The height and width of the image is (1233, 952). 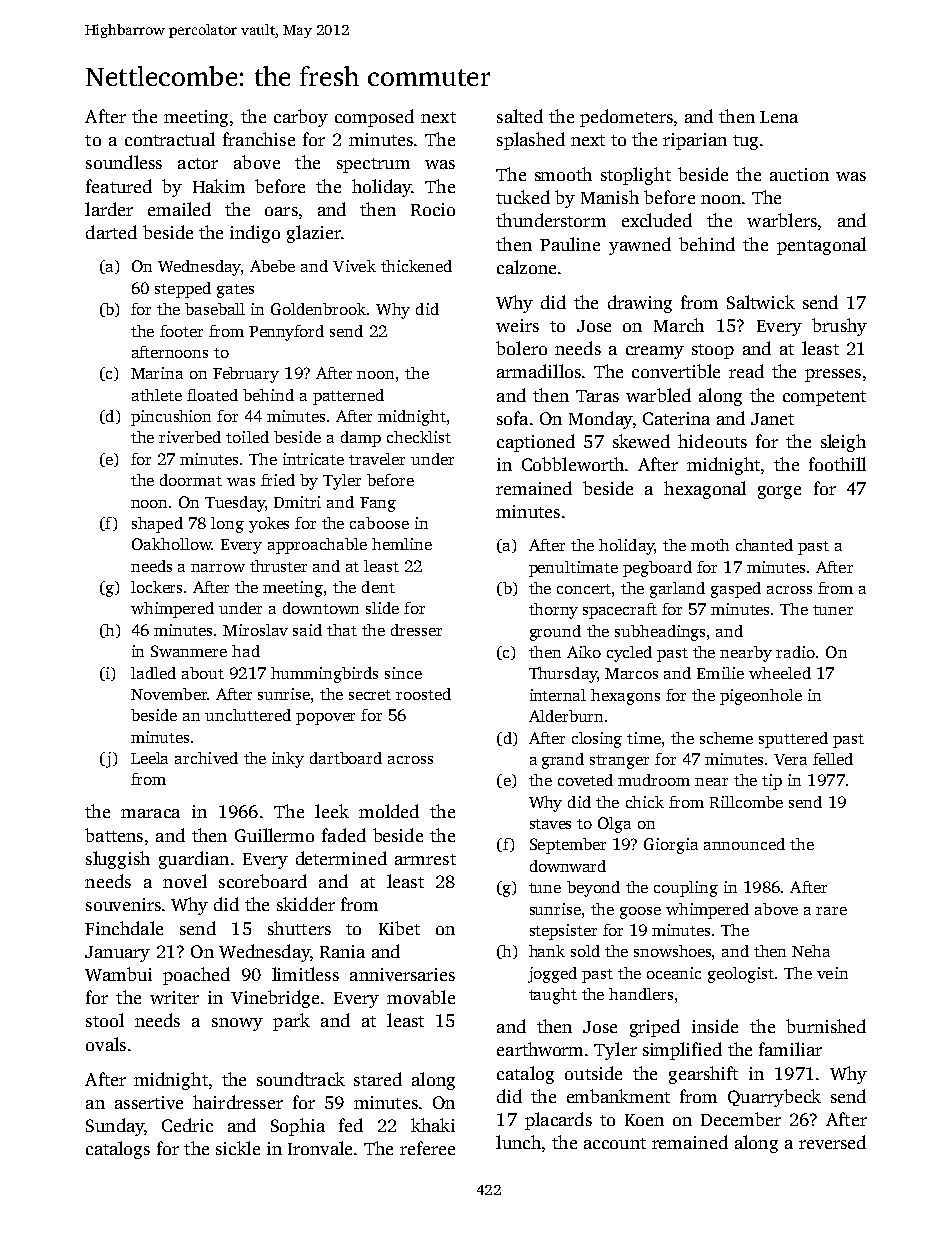 What do you see at coordinates (764, 545) in the image?
I see `chanted` at bounding box center [764, 545].
